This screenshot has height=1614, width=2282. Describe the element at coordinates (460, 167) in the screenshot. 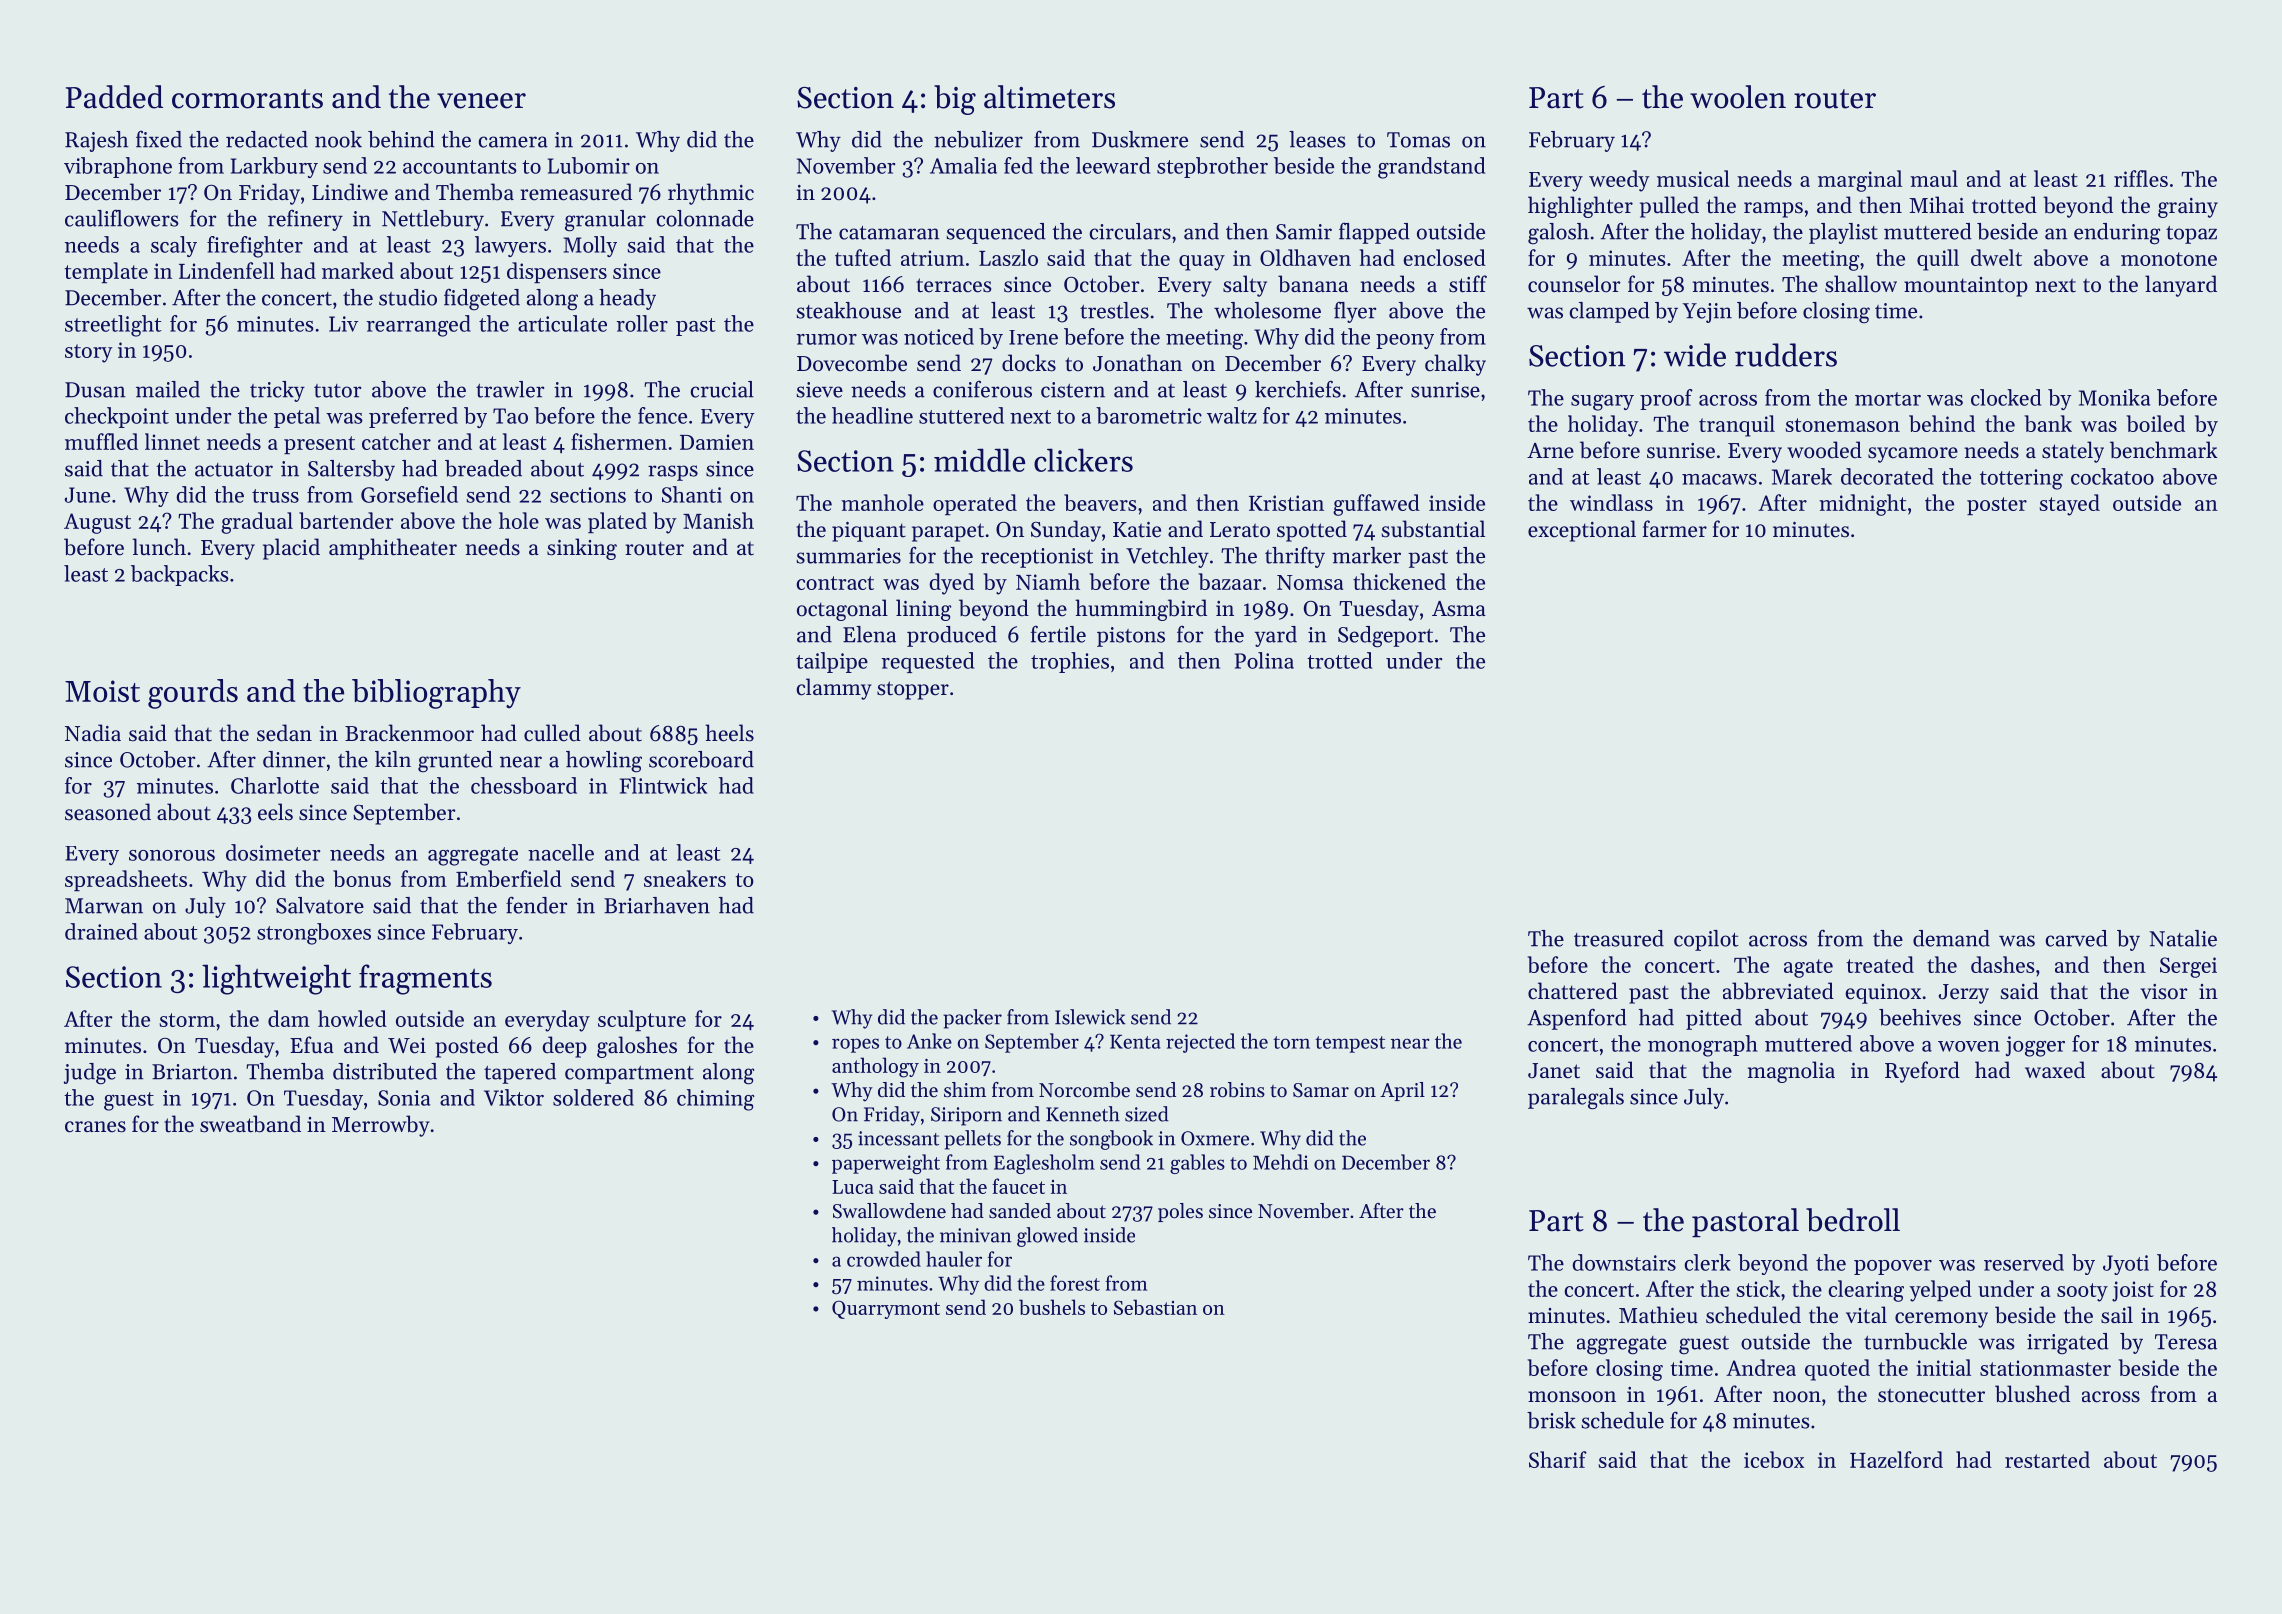

I see `accountants` at that location.
